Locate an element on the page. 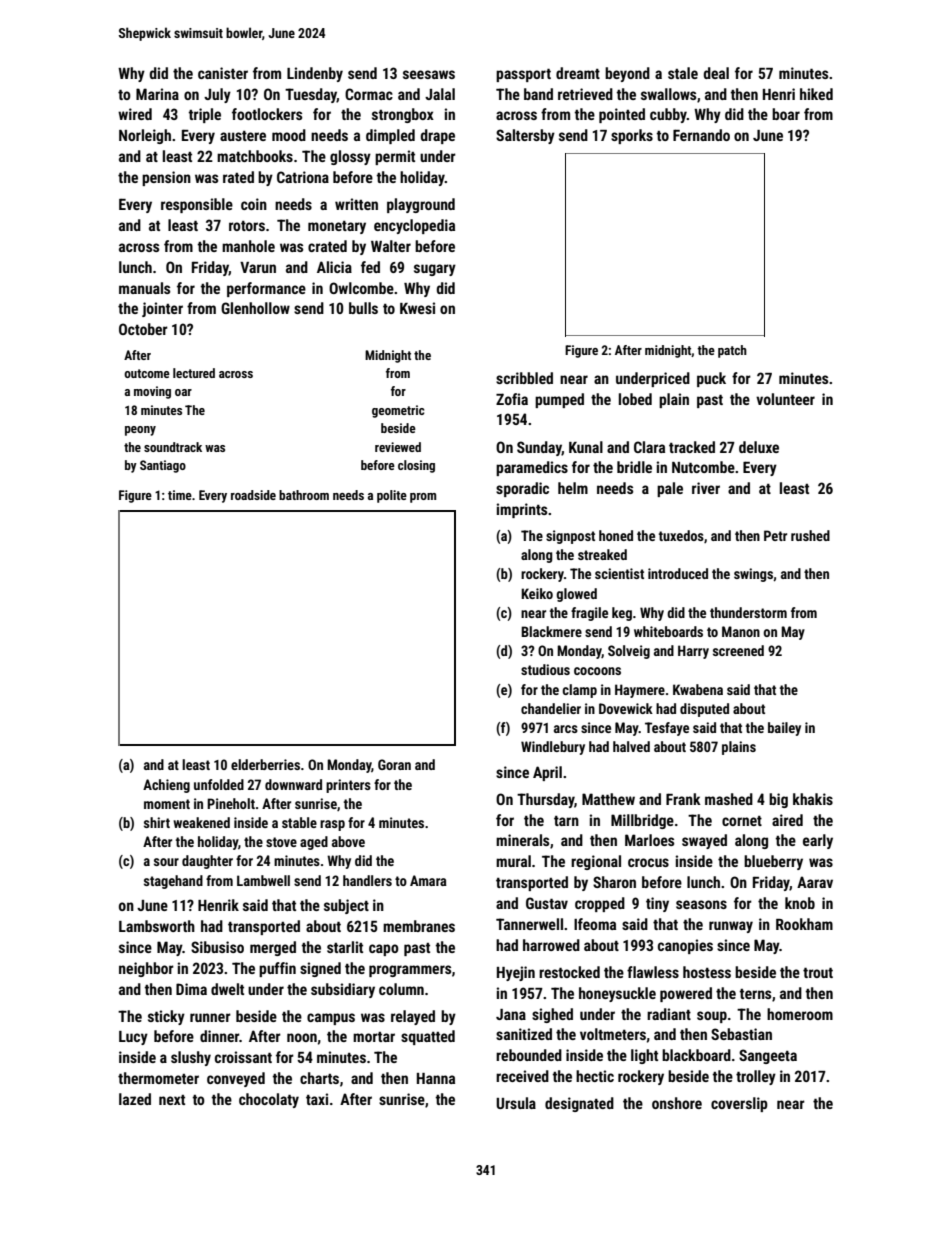  Harry is located at coordinates (693, 652).
